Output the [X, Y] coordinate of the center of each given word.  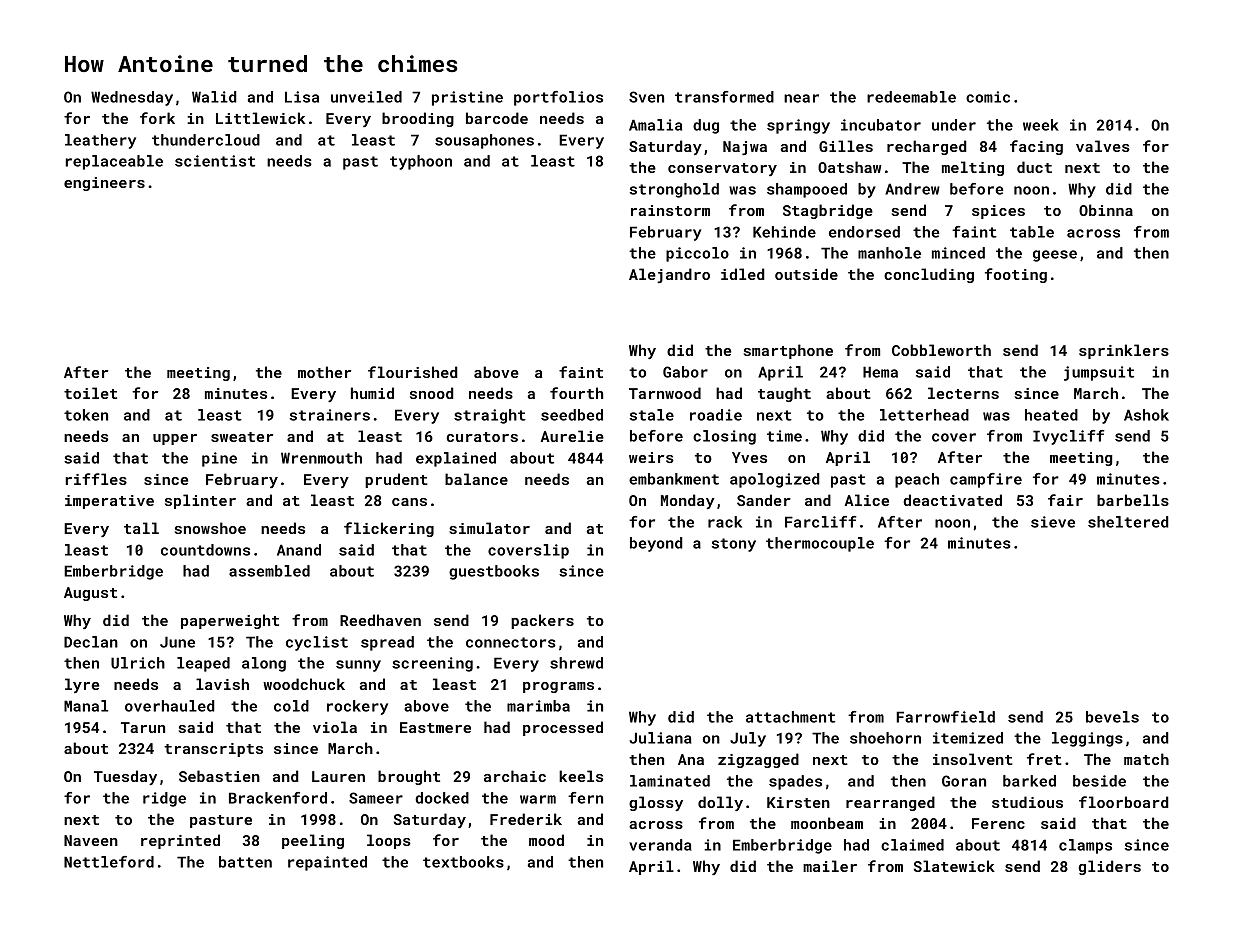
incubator [881, 125]
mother [324, 372]
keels [581, 776]
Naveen [91, 840]
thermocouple [820, 544]
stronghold [674, 190]
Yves [749, 457]
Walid [214, 97]
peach [917, 480]
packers [542, 621]
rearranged [890, 803]
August [90, 594]
